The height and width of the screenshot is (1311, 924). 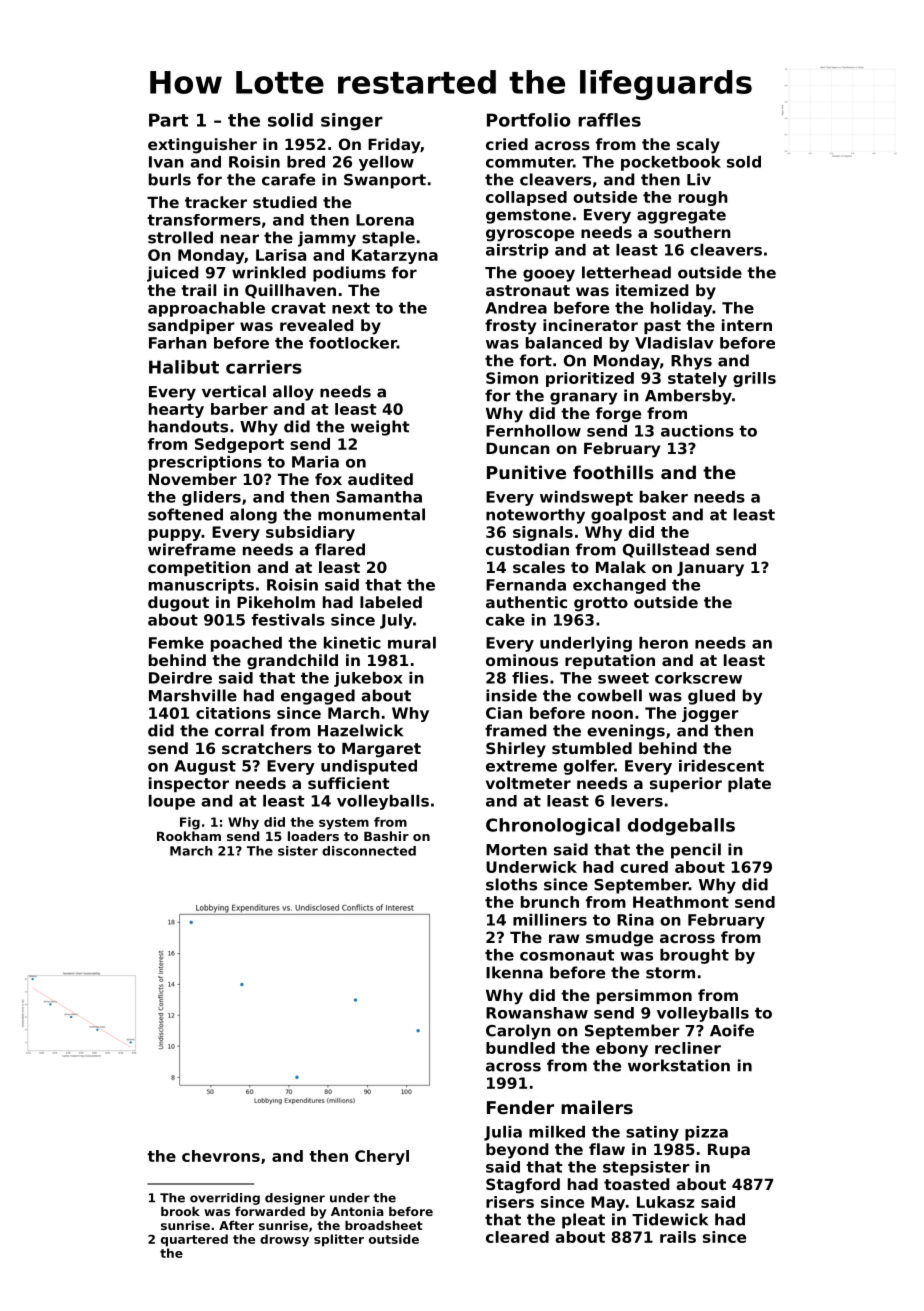 I want to click on scratchers, so click(x=267, y=748).
